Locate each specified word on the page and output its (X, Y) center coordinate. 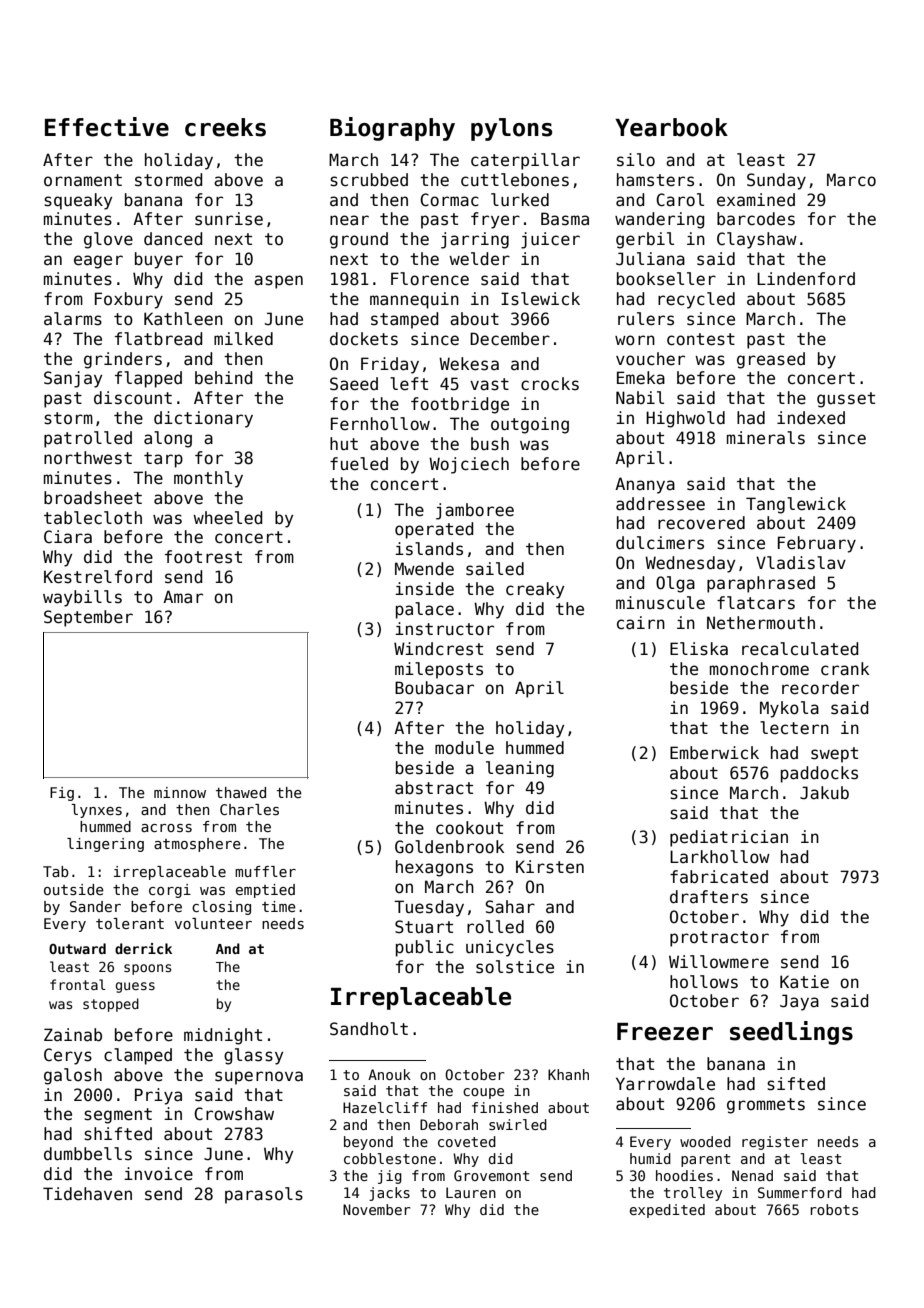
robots (834, 1209)
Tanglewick (796, 505)
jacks (389, 1194)
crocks (550, 384)
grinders (123, 360)
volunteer (213, 923)
